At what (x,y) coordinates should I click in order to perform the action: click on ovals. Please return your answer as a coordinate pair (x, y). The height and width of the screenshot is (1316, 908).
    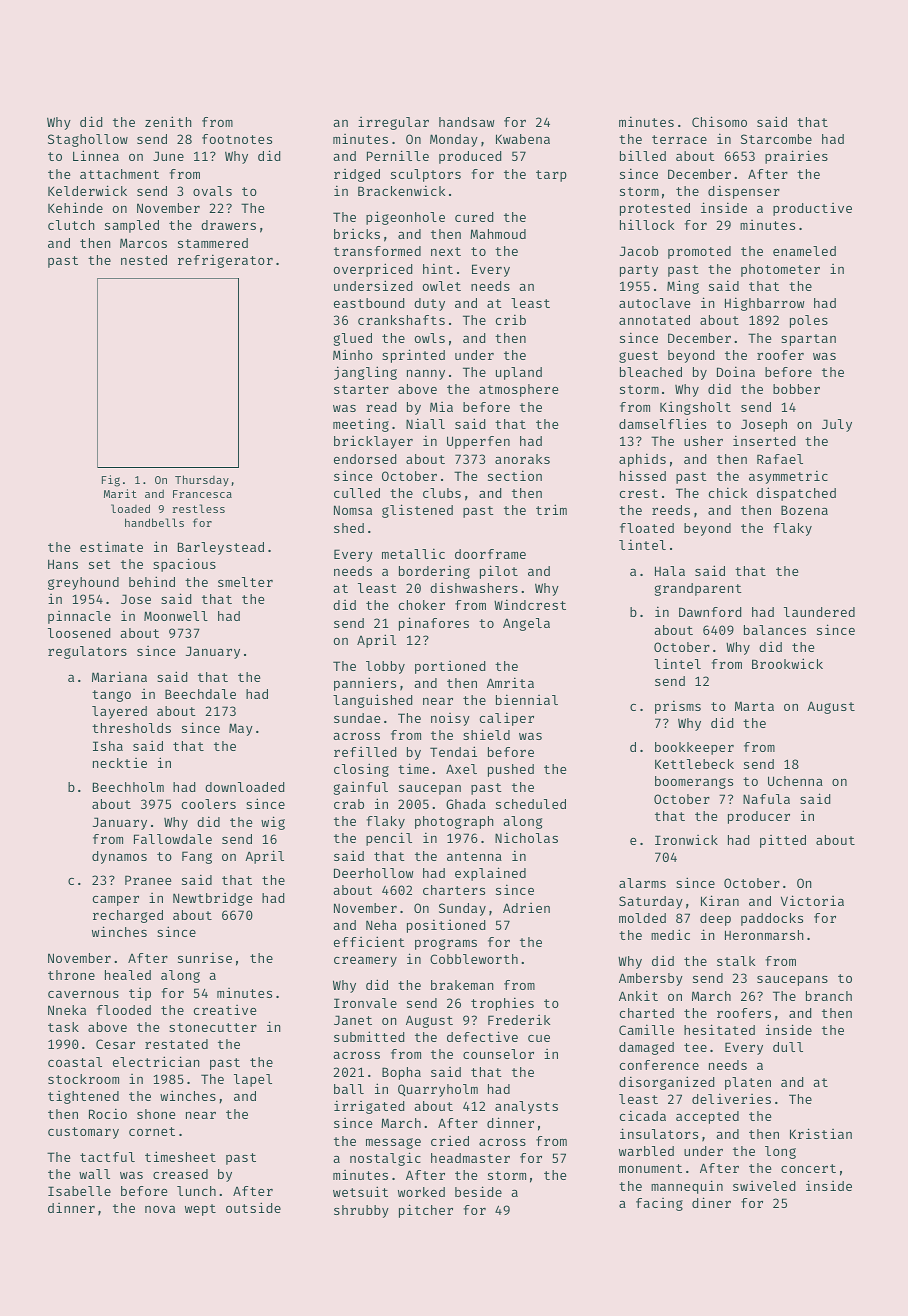
    Looking at the image, I should click on (212, 191).
